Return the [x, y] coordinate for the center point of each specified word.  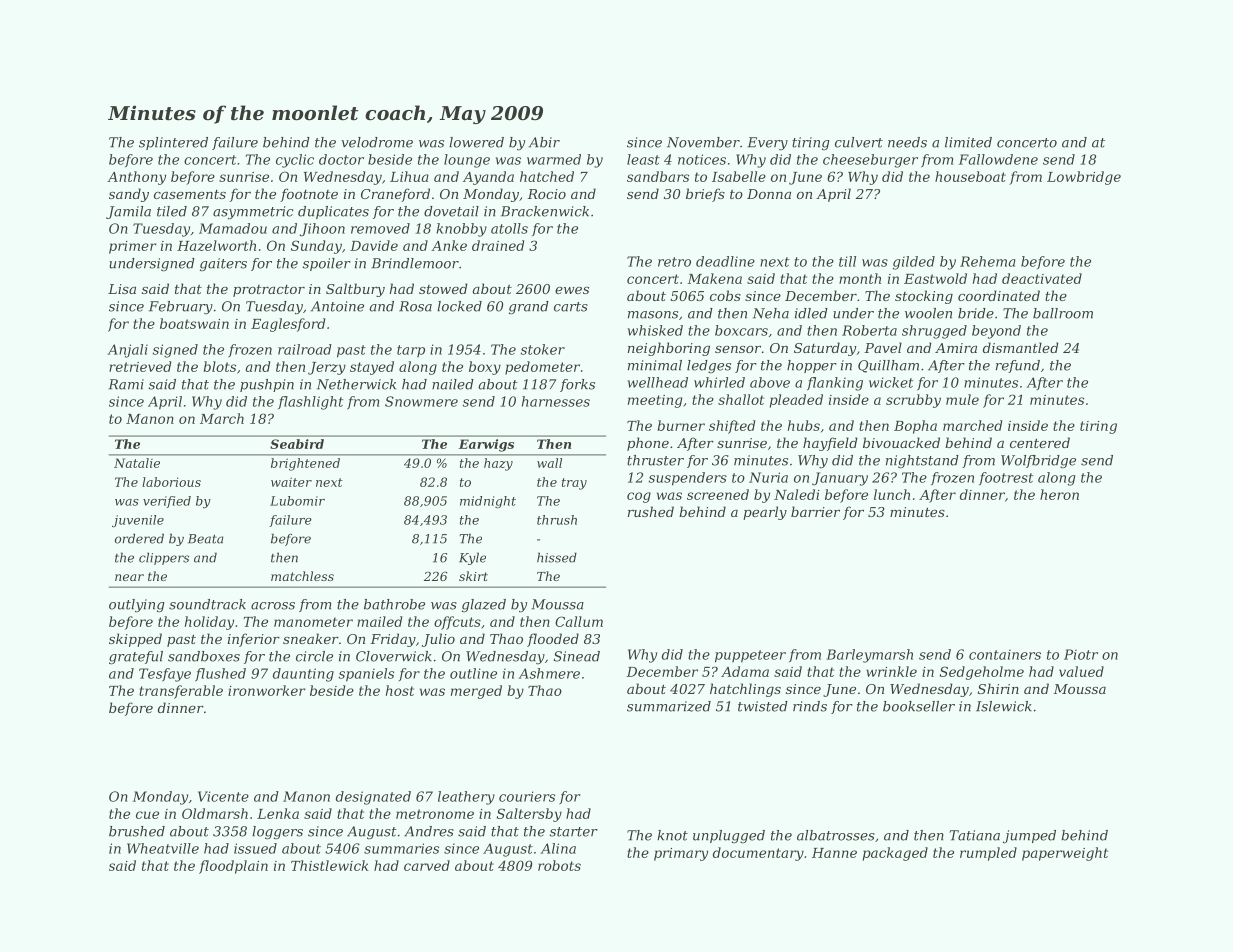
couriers [527, 796]
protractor [269, 291]
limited [968, 142]
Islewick [1004, 706]
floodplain [233, 867]
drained [498, 245]
